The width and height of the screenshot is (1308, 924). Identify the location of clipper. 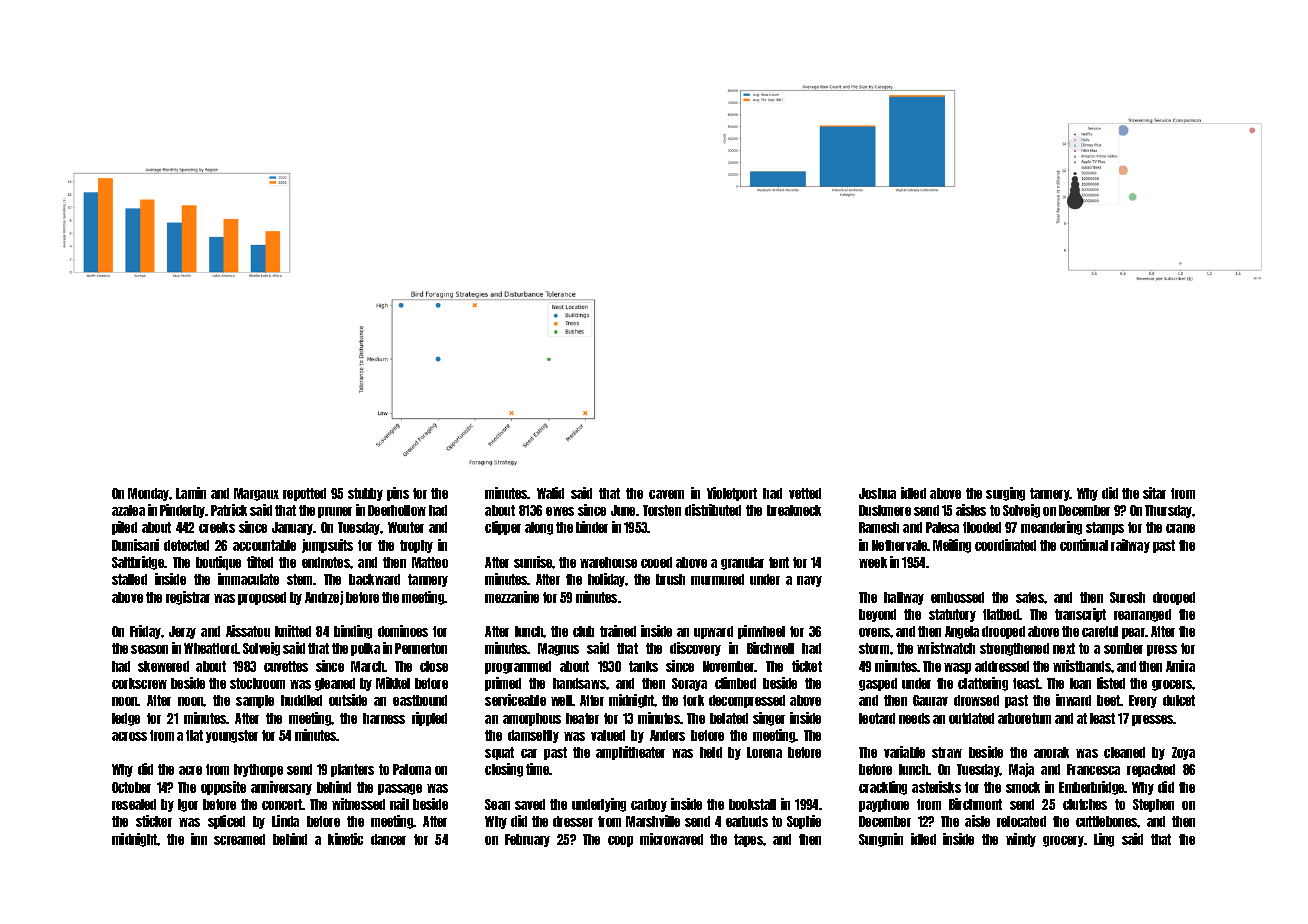
(503, 528).
